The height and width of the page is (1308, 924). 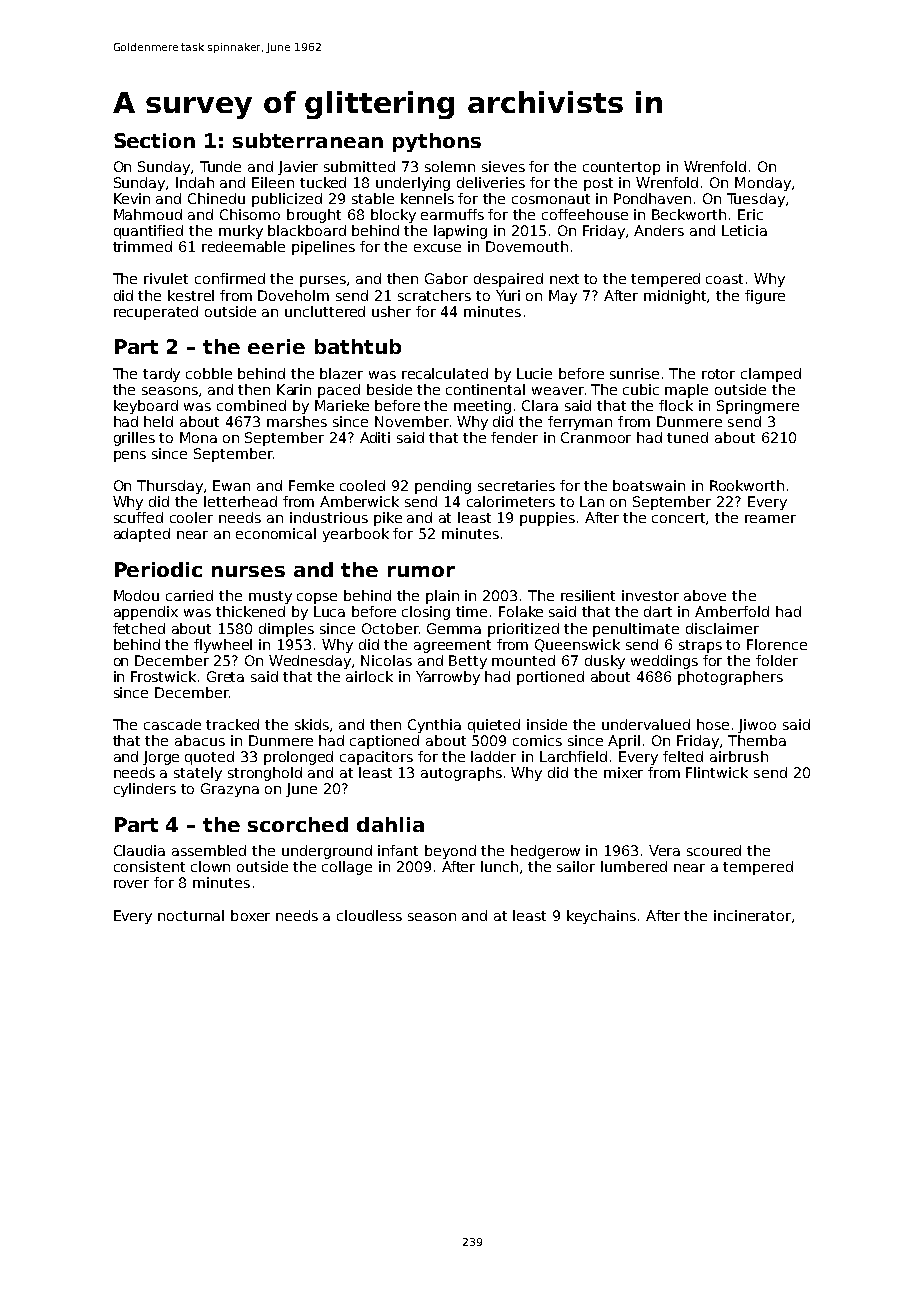 What do you see at coordinates (744, 230) in the page?
I see `Leticia` at bounding box center [744, 230].
